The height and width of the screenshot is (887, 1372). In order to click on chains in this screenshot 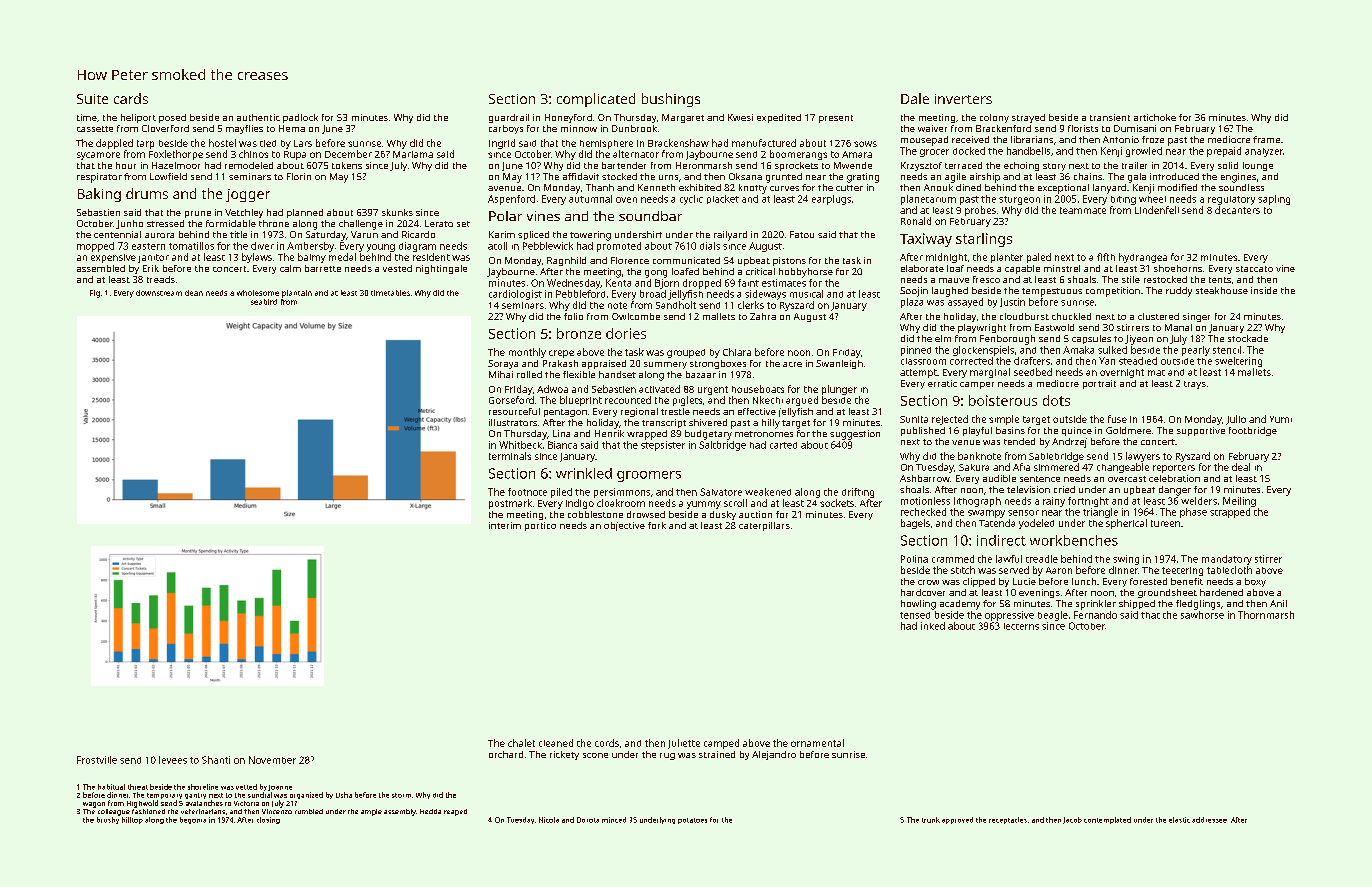, I will do `click(1088, 176)`.
